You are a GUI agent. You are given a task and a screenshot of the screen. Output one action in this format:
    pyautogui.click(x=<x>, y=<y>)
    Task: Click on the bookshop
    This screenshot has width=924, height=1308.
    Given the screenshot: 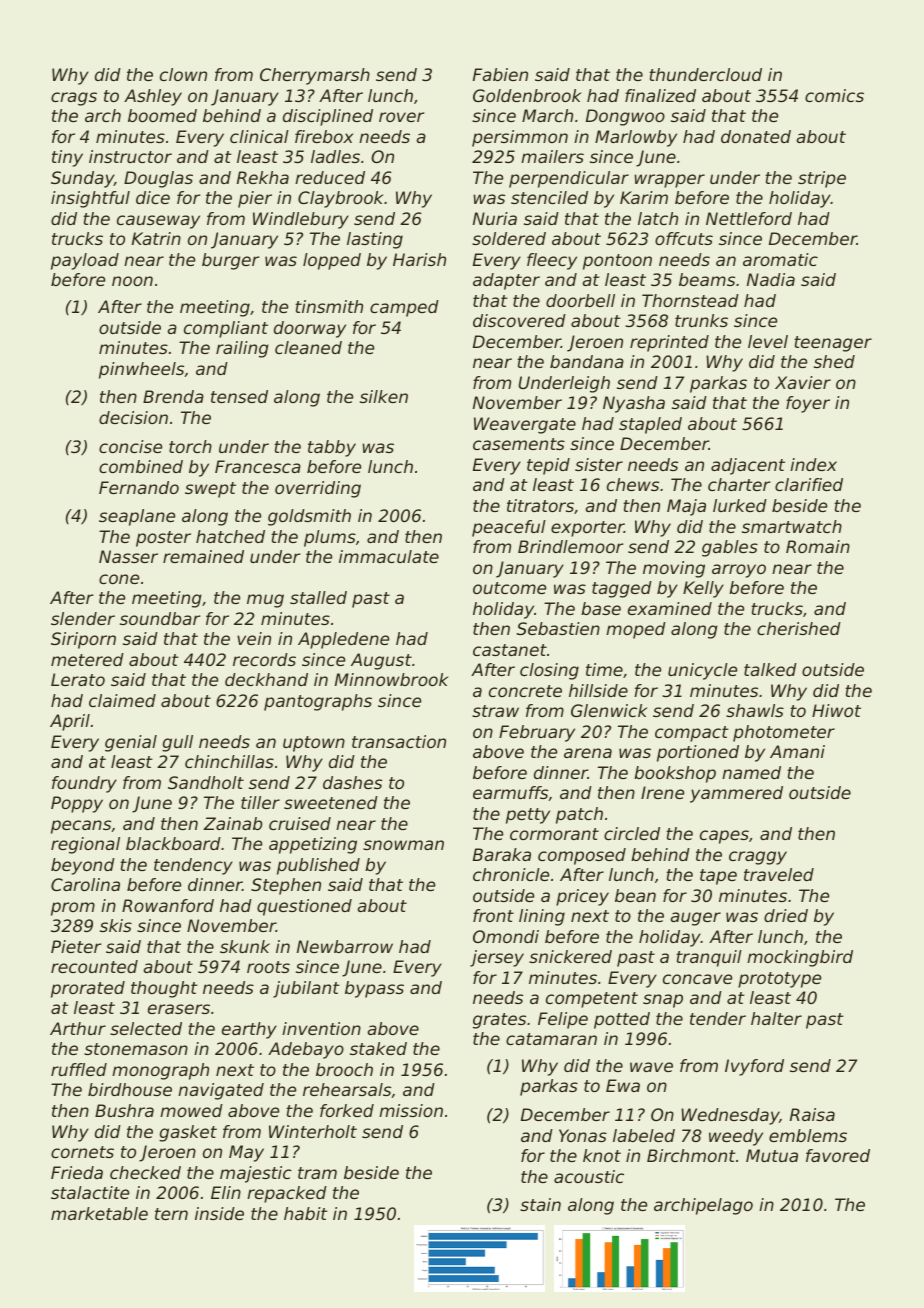 What is the action you would take?
    pyautogui.click(x=675, y=774)
